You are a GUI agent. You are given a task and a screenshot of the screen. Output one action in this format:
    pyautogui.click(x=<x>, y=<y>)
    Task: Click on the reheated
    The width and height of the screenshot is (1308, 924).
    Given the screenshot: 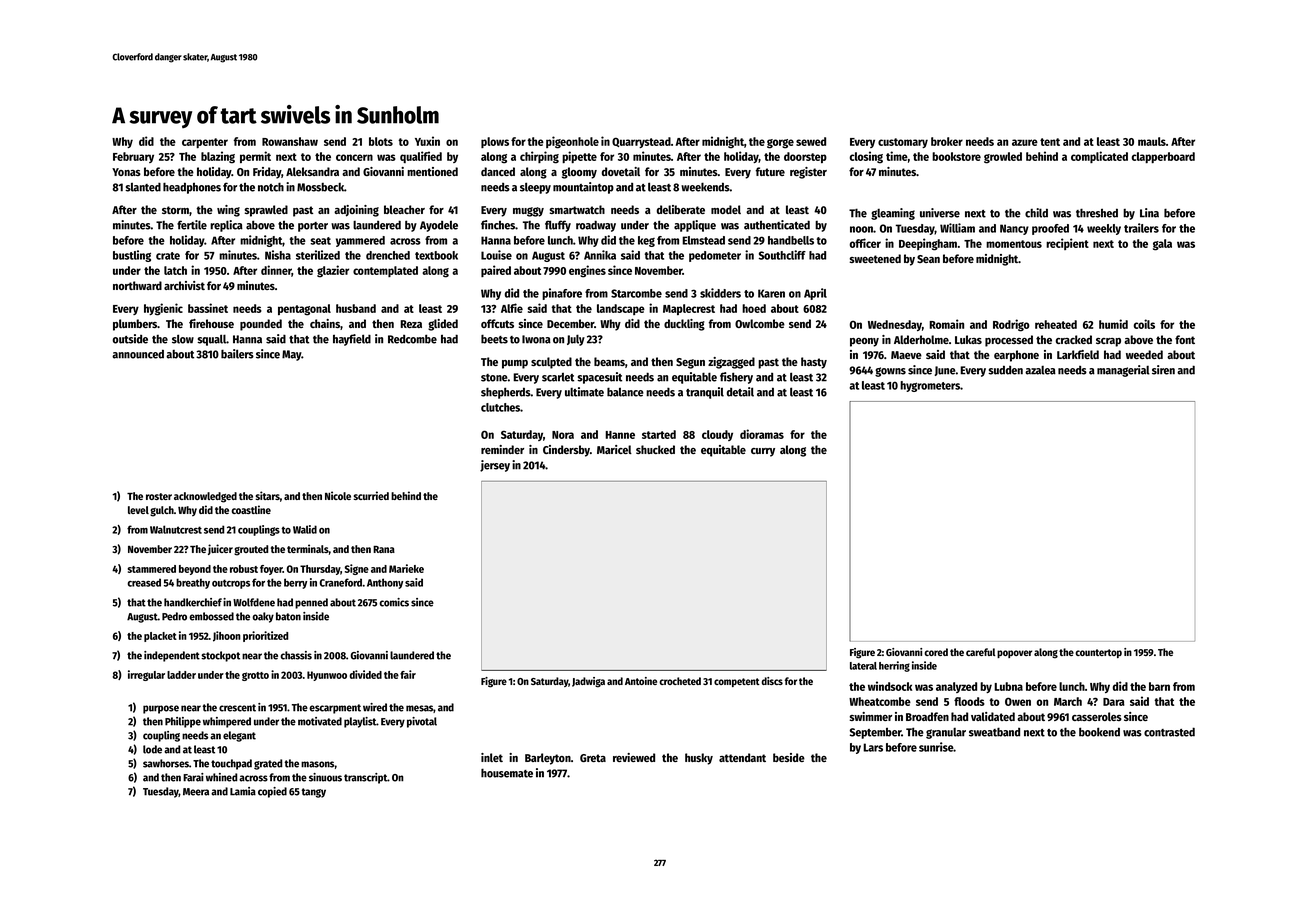 What is the action you would take?
    pyautogui.click(x=1056, y=324)
